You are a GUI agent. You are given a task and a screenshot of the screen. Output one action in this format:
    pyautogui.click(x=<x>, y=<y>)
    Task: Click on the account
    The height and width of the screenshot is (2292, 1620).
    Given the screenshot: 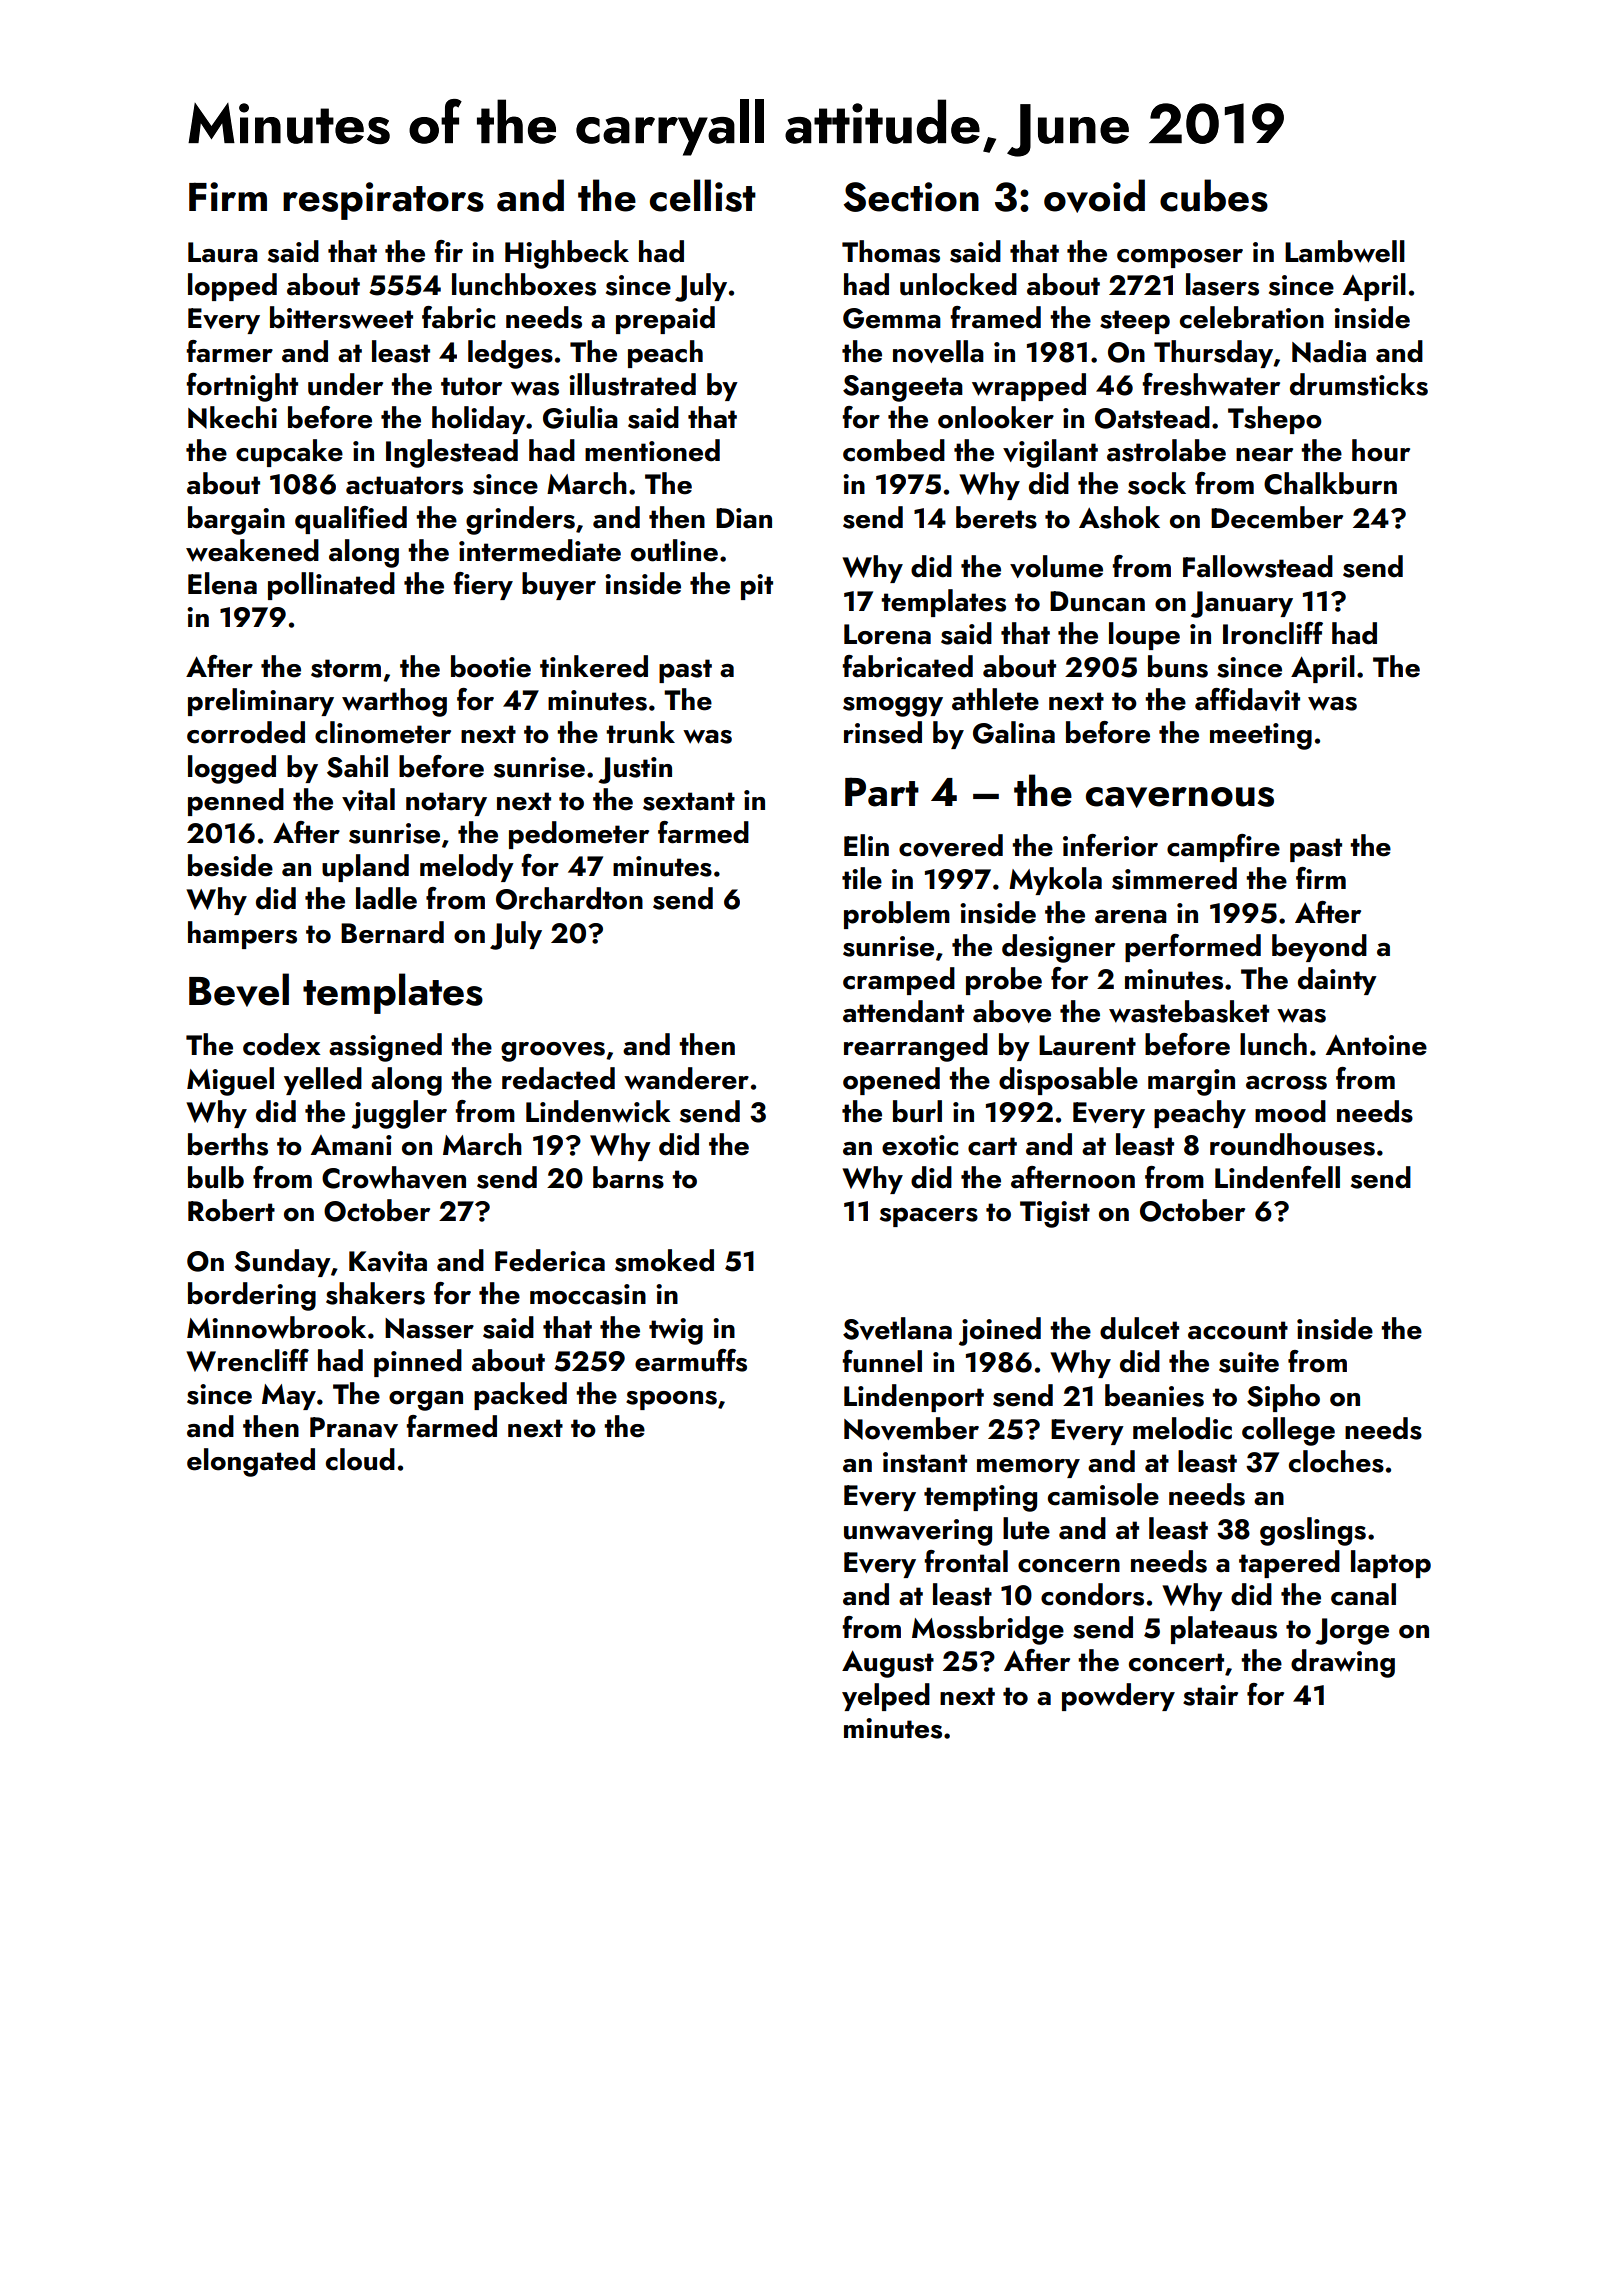 What is the action you would take?
    pyautogui.click(x=1238, y=1330)
